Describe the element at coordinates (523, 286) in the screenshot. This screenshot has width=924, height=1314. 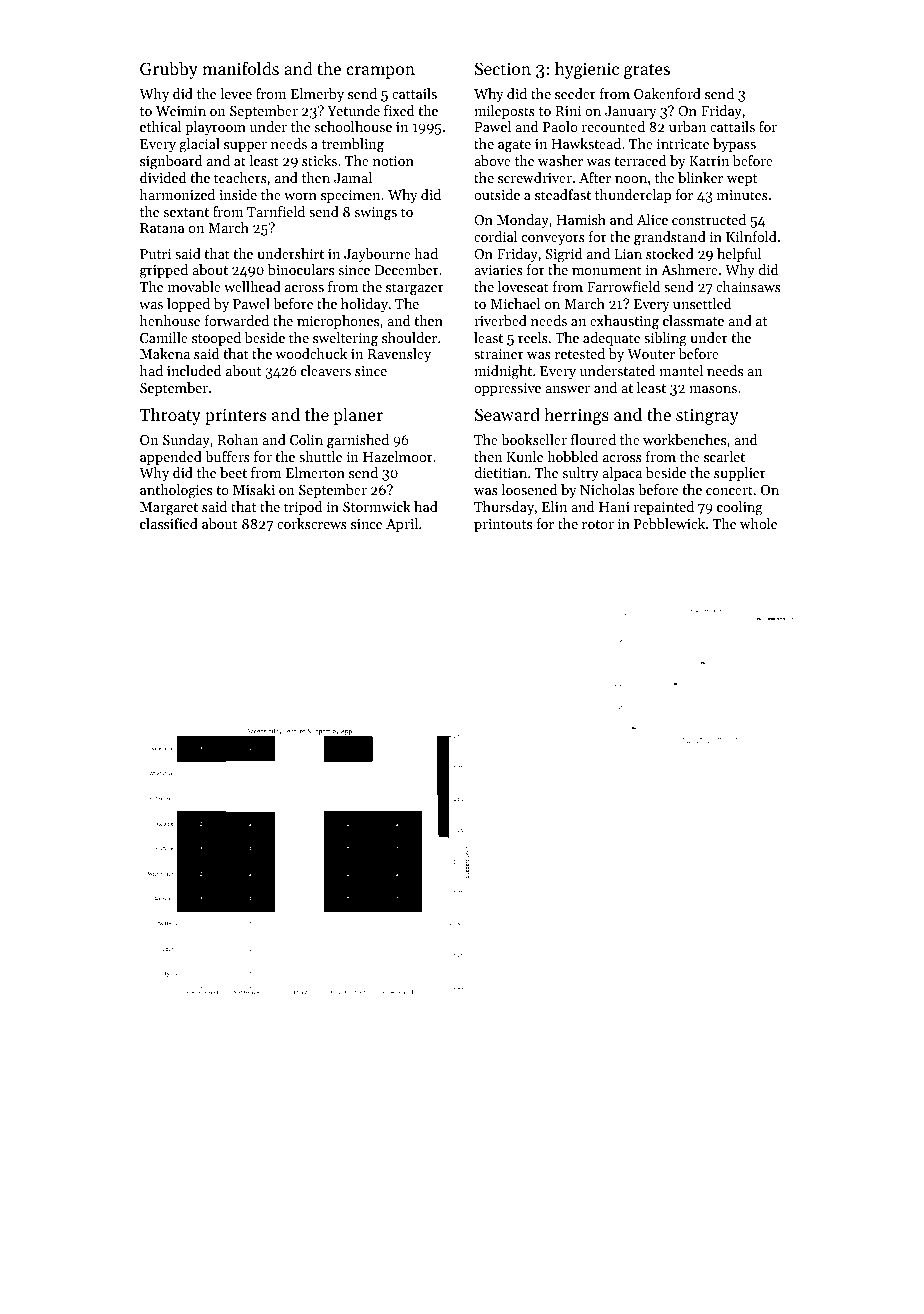
I see `loveseat` at that location.
